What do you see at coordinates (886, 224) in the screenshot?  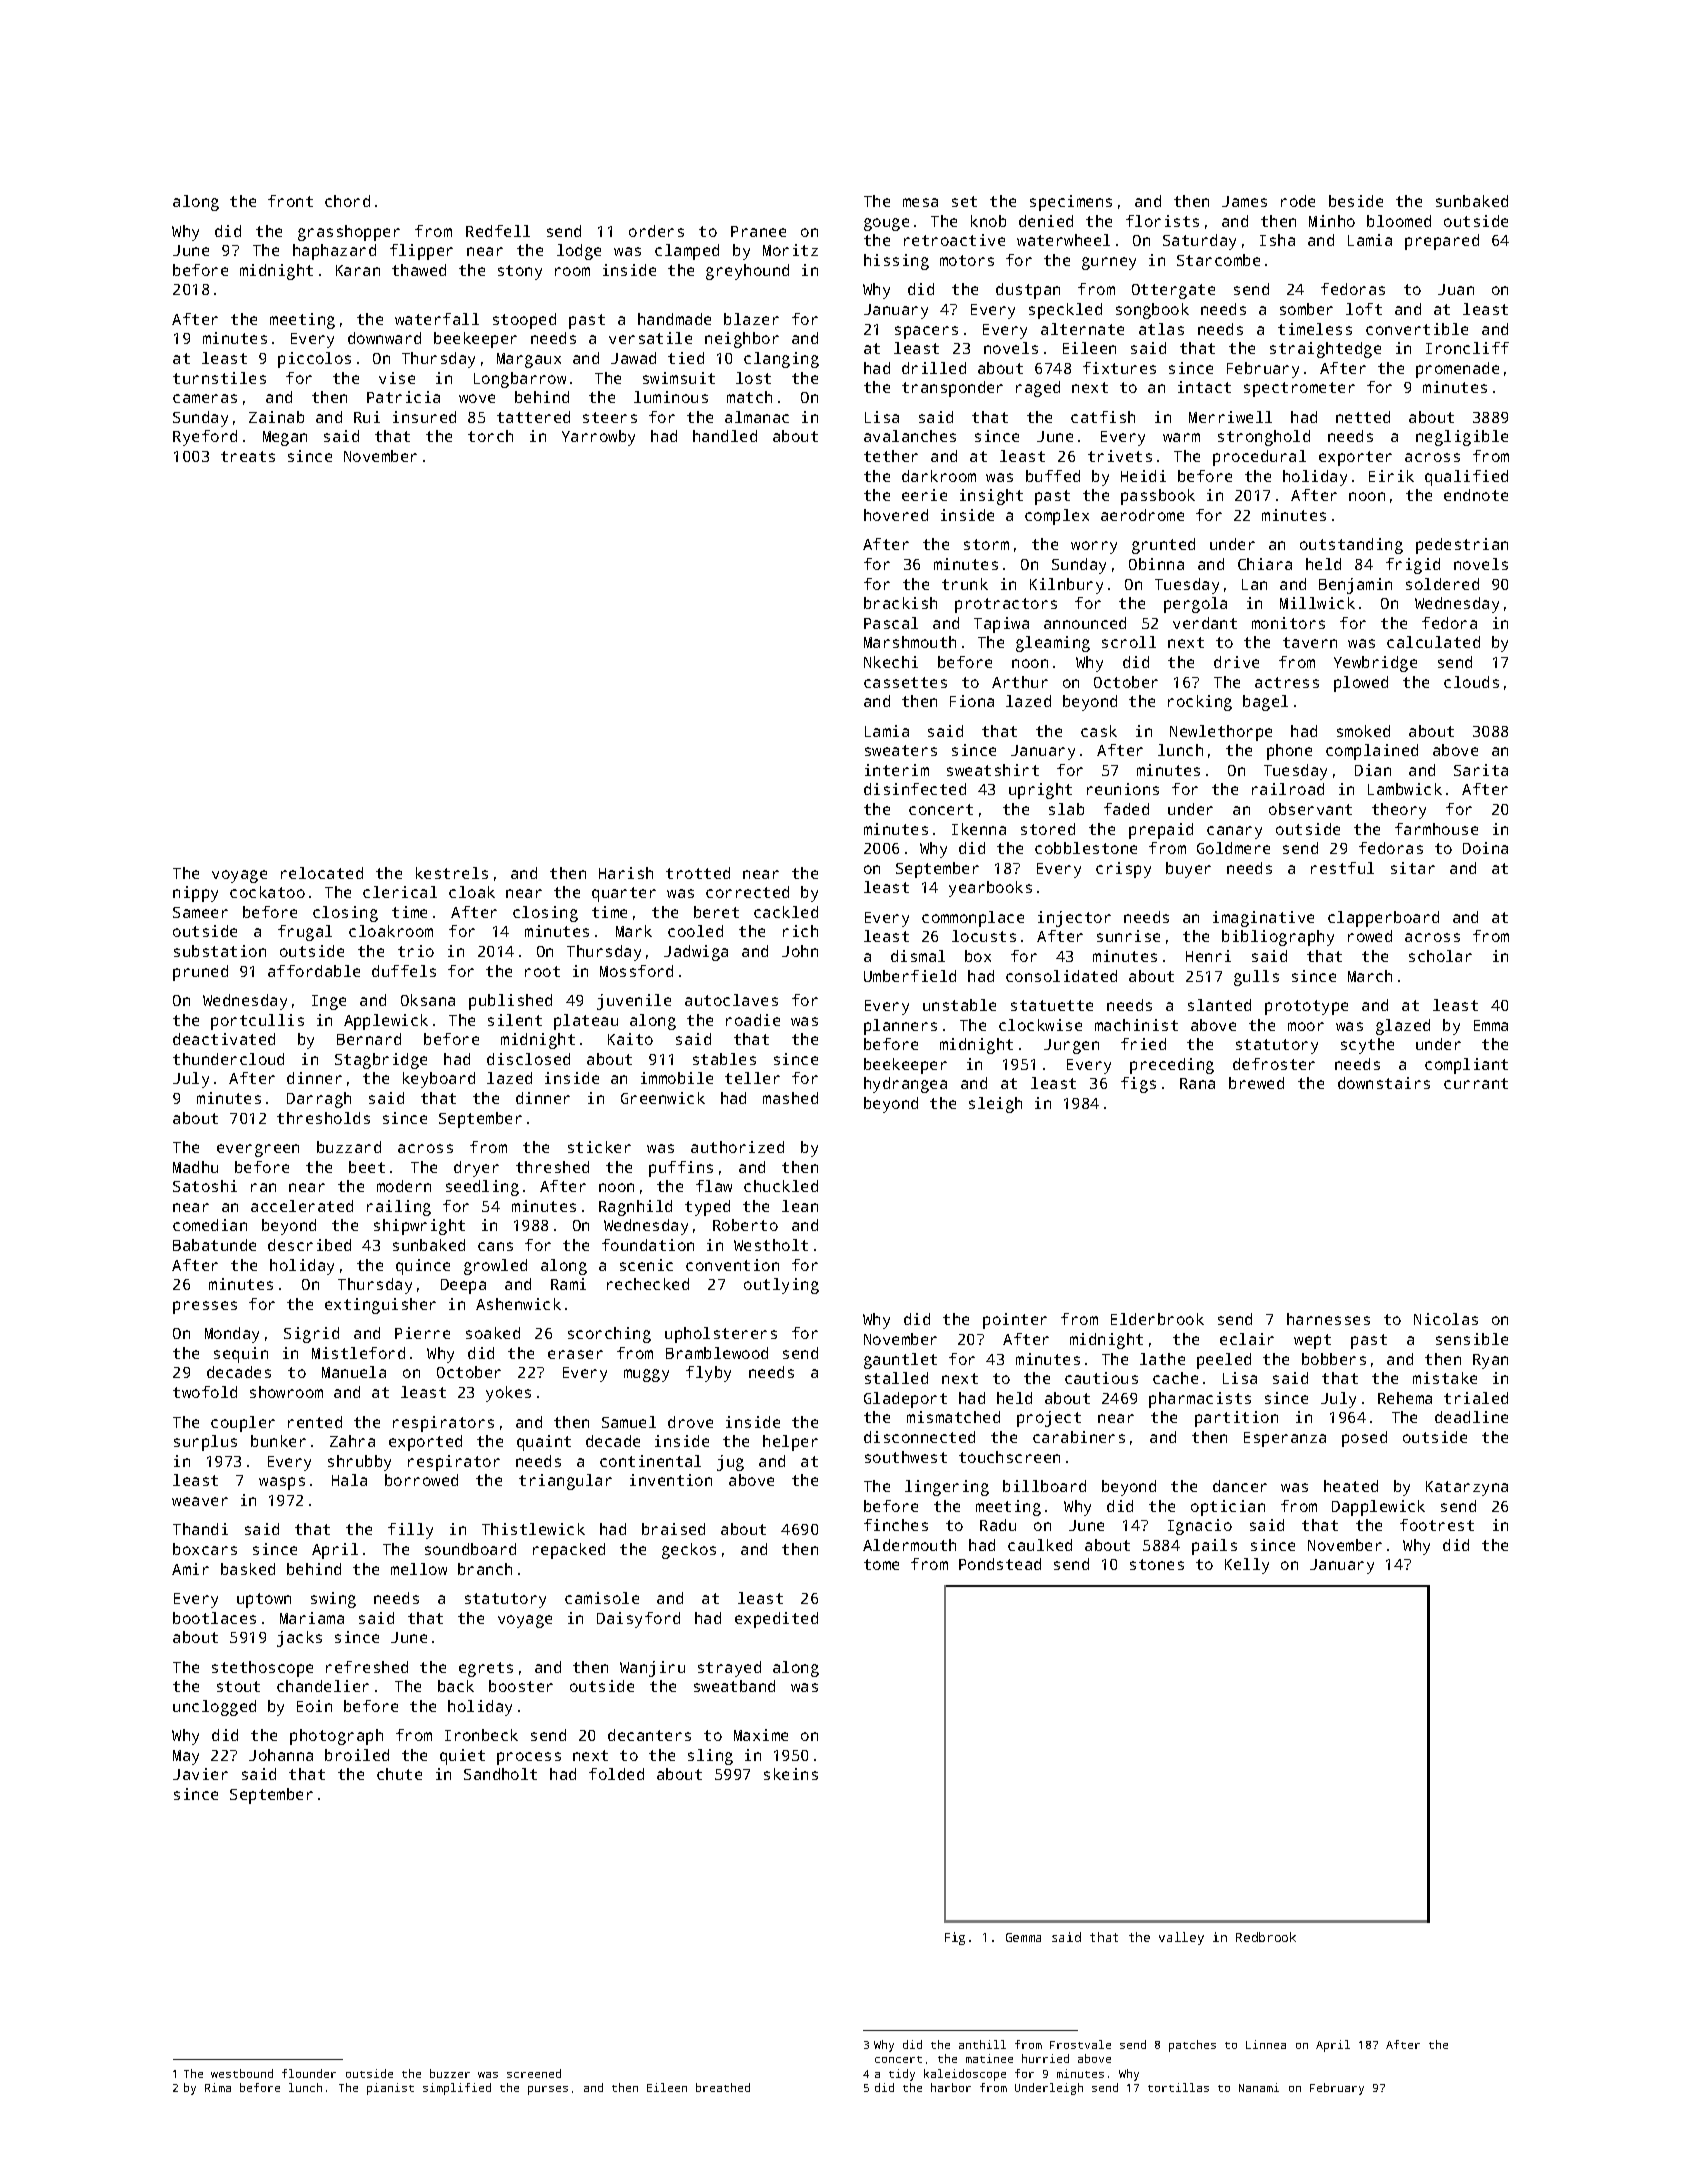 I see `gouge` at bounding box center [886, 224].
